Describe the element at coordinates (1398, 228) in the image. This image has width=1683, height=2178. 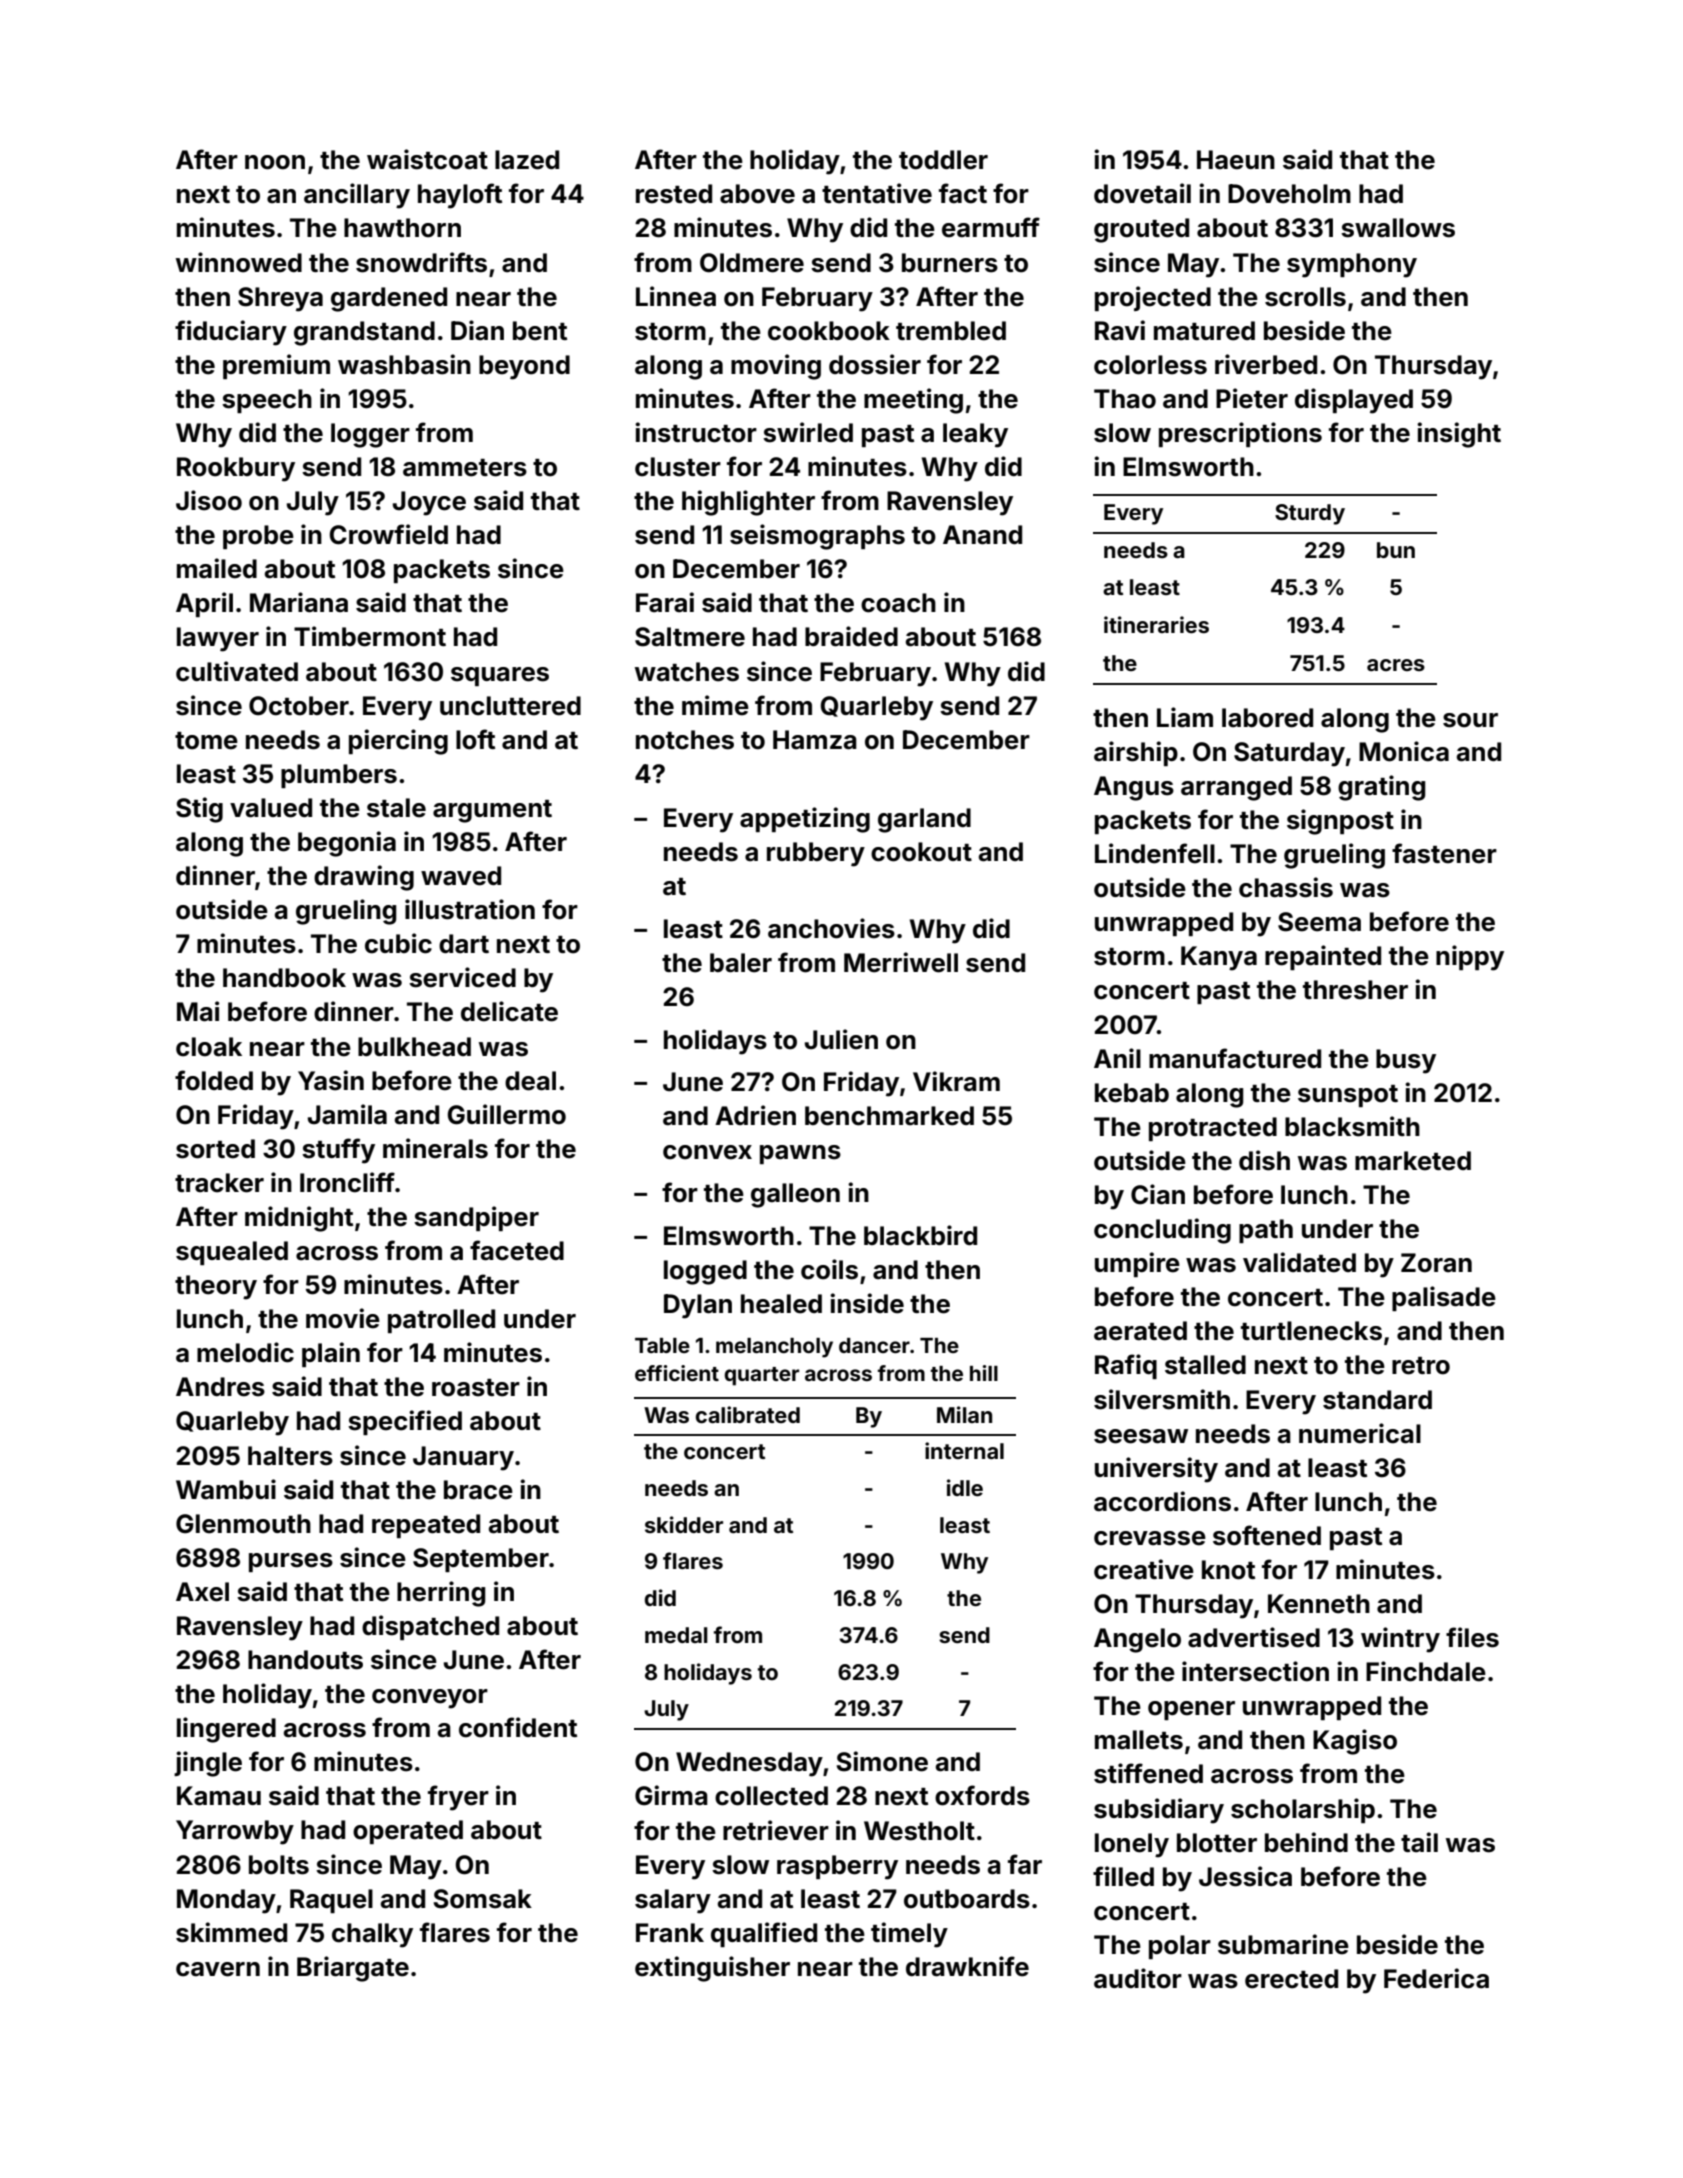
I see `swallows` at that location.
